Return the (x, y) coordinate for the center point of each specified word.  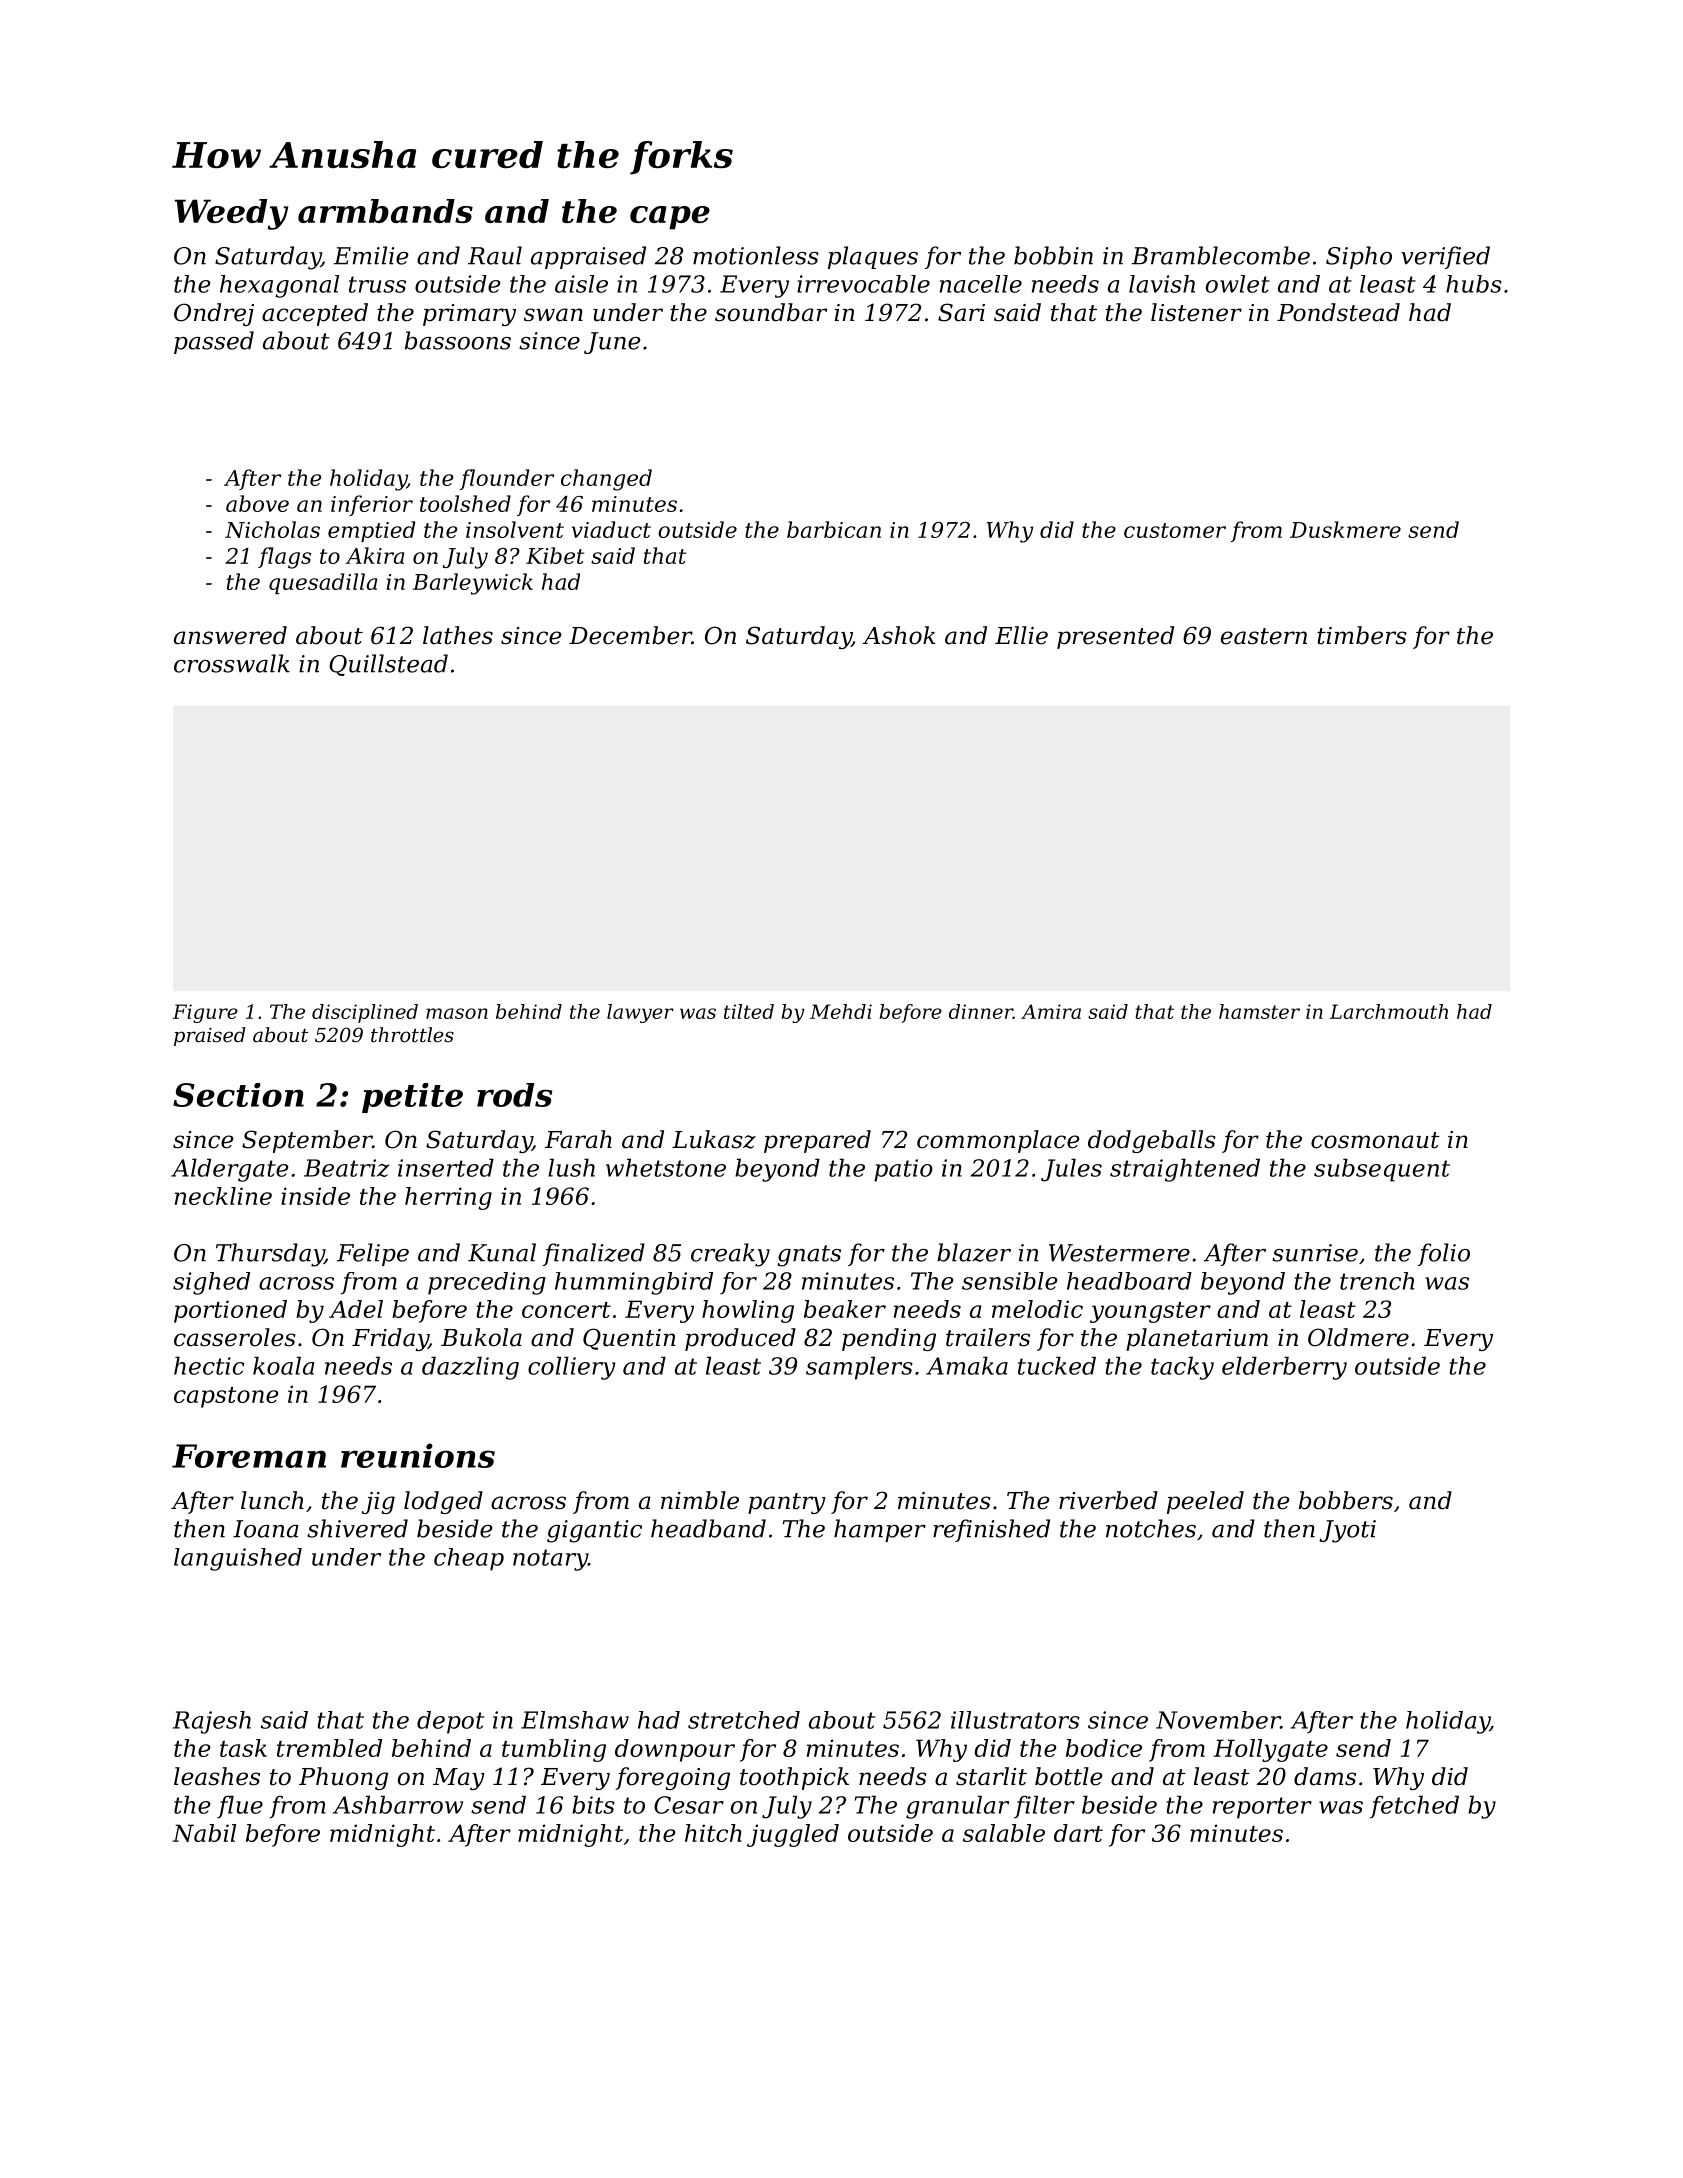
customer (1175, 530)
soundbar (771, 312)
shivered (357, 1528)
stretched (744, 1720)
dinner (981, 1011)
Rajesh (212, 1722)
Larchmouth (1389, 1011)
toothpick (794, 1778)
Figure (205, 1013)
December (630, 635)
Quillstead (388, 665)
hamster (1259, 1011)
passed (214, 342)
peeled (1205, 1502)
